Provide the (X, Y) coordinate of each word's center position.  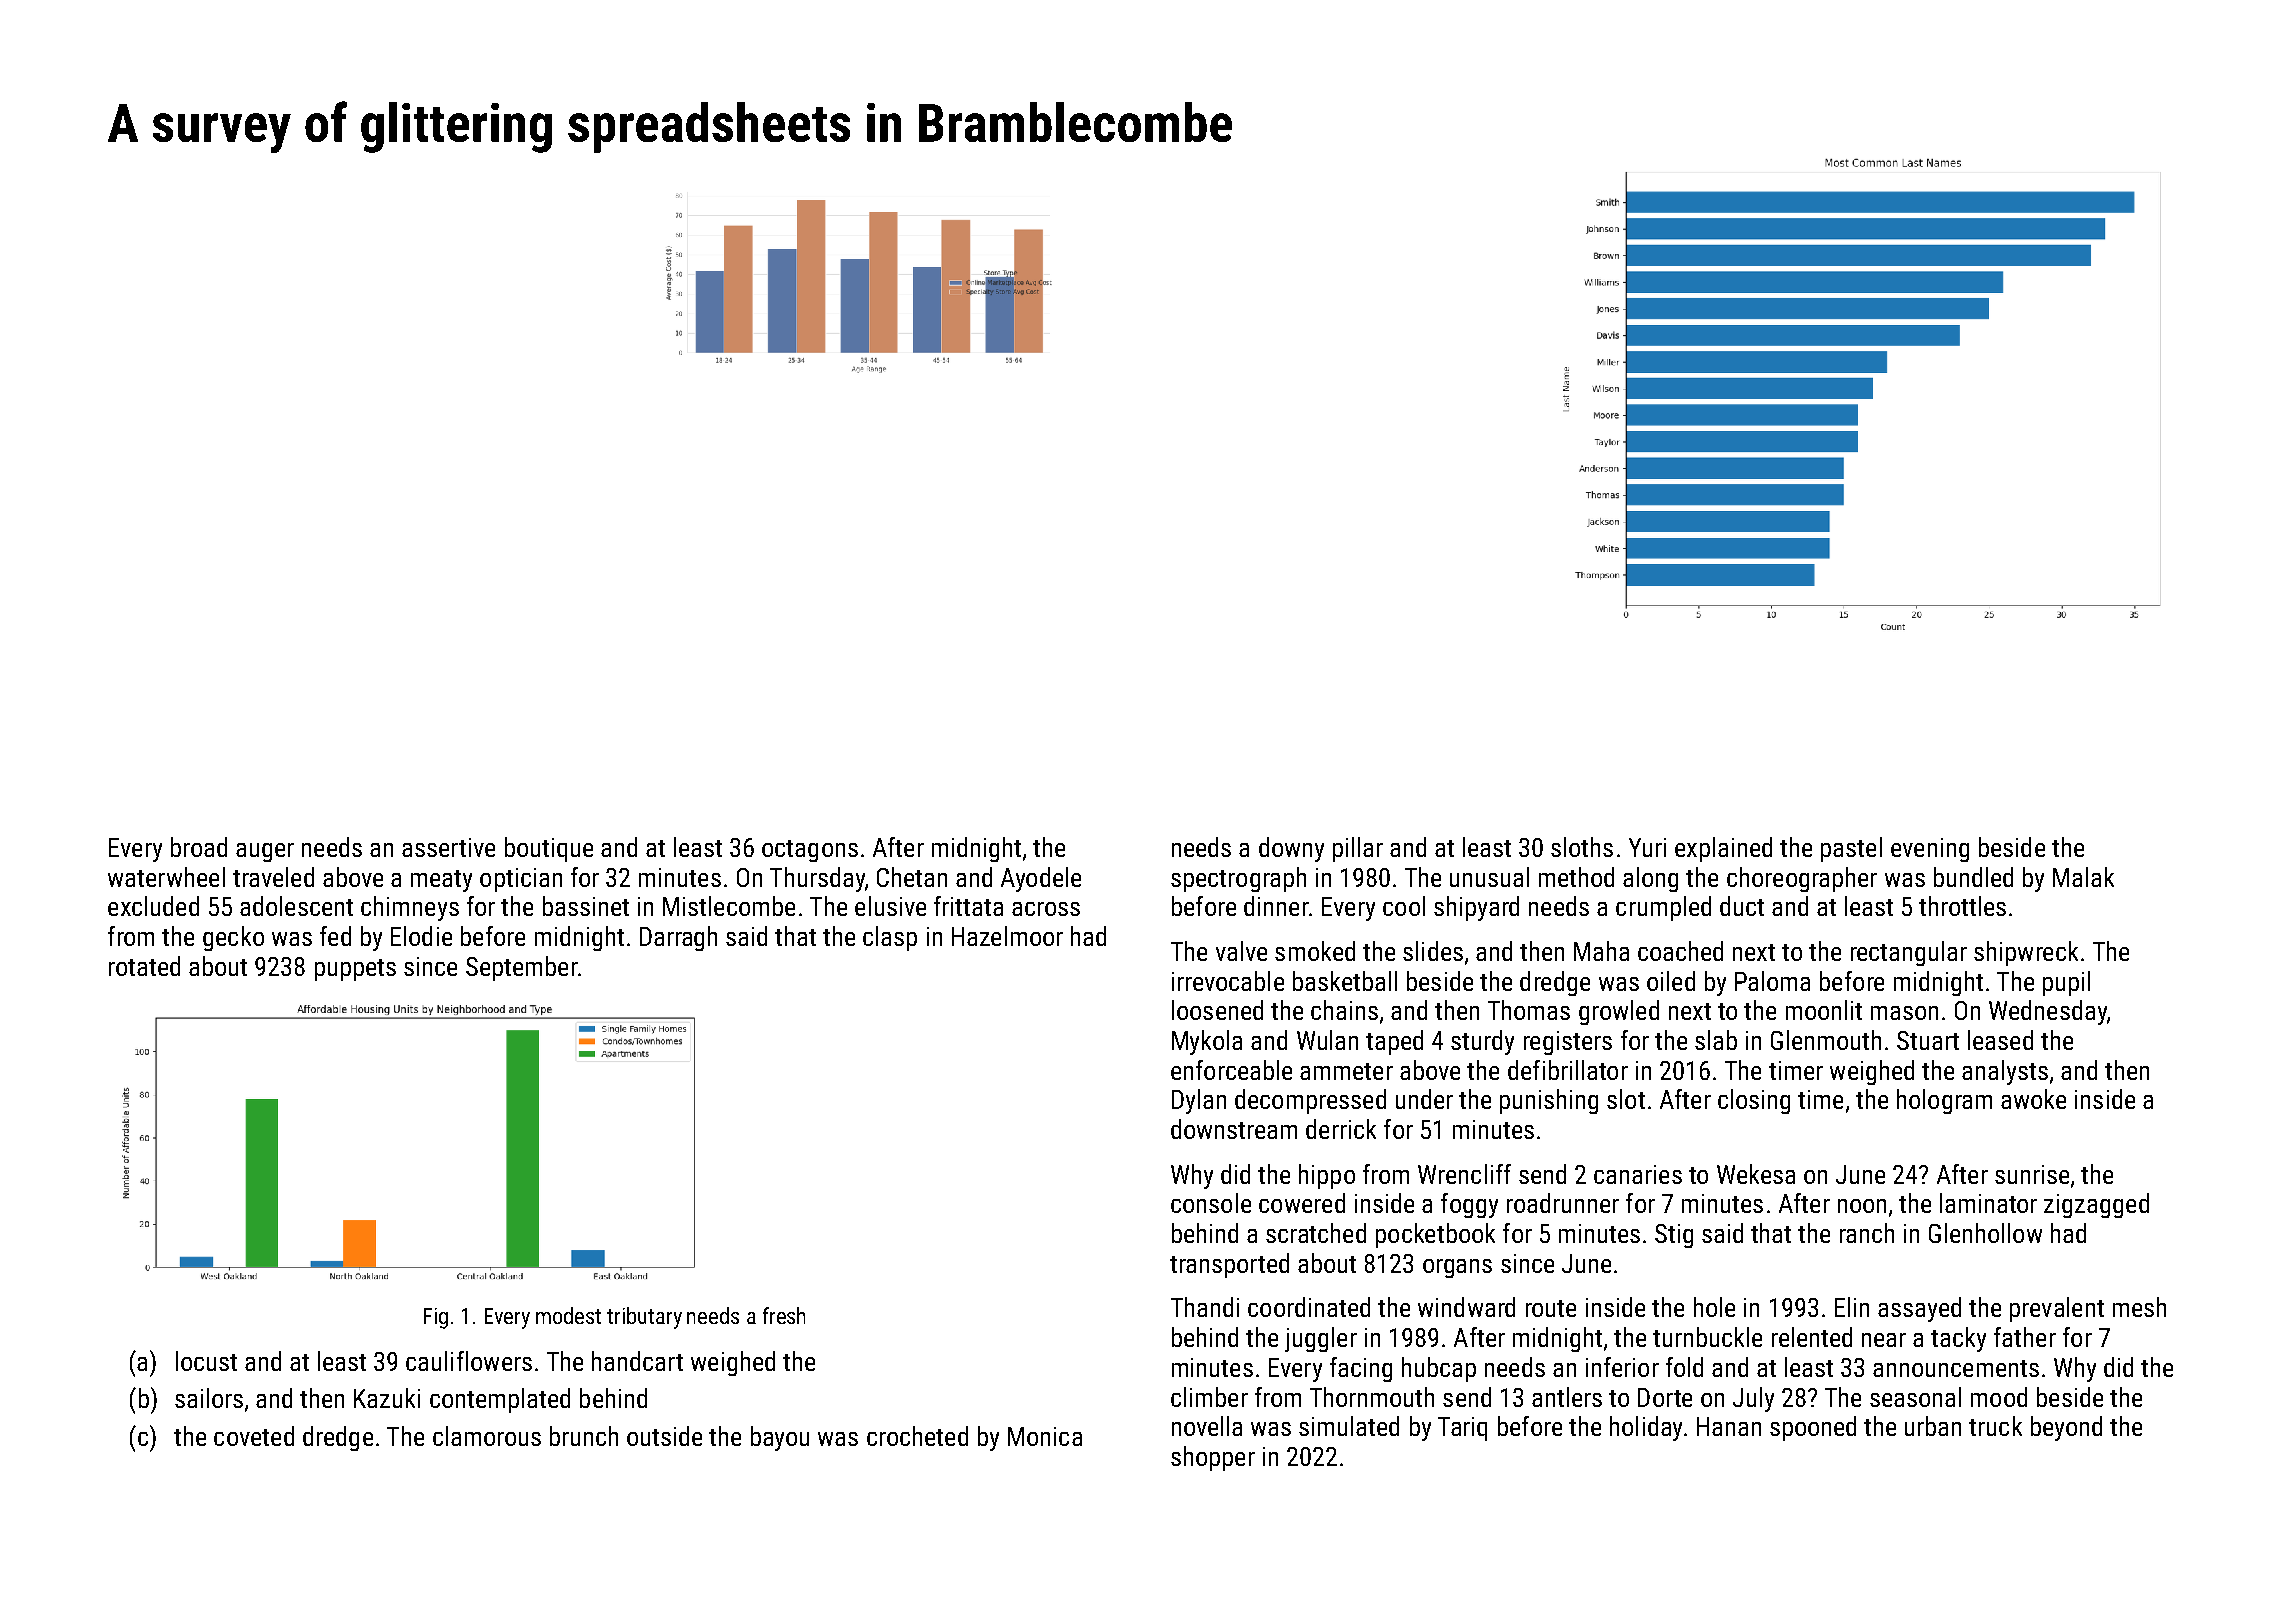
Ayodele (1041, 879)
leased (2000, 1040)
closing (1754, 1101)
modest (568, 1315)
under (1424, 1099)
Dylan (1199, 1101)
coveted (254, 1436)
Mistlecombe (729, 906)
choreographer (1802, 879)
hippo (1327, 1176)
